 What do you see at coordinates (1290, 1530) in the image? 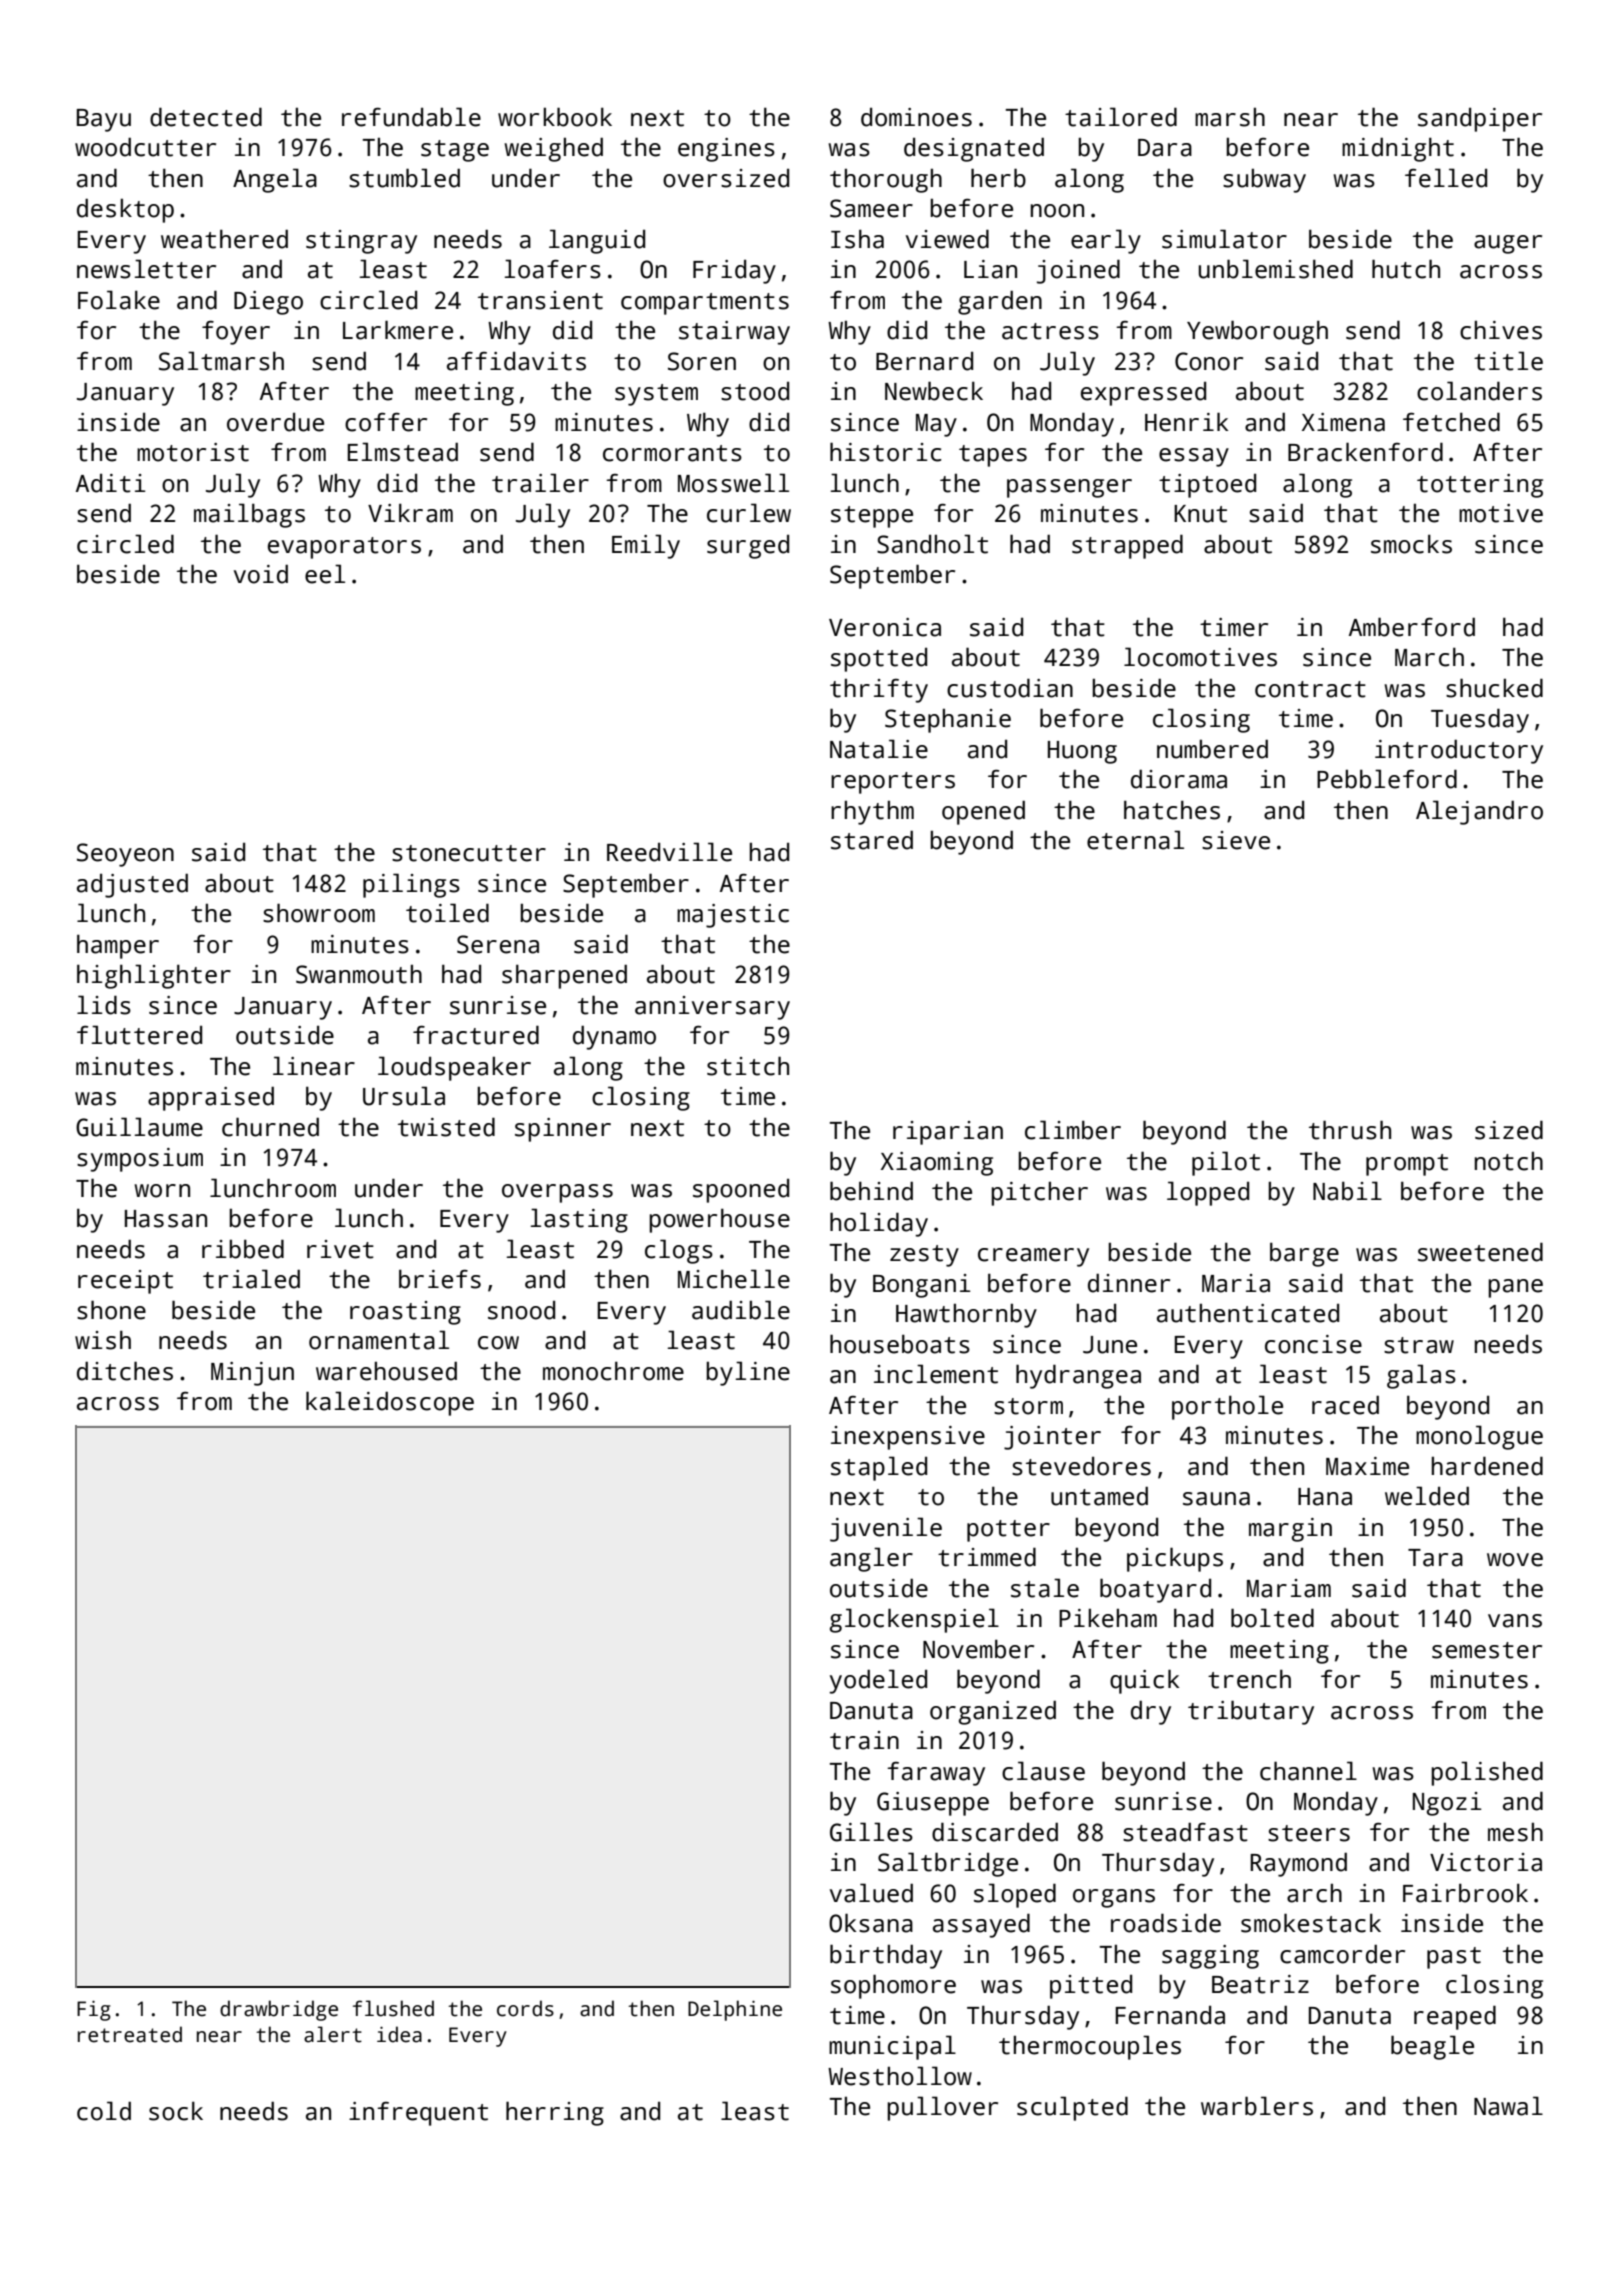
I see `margin` at bounding box center [1290, 1530].
